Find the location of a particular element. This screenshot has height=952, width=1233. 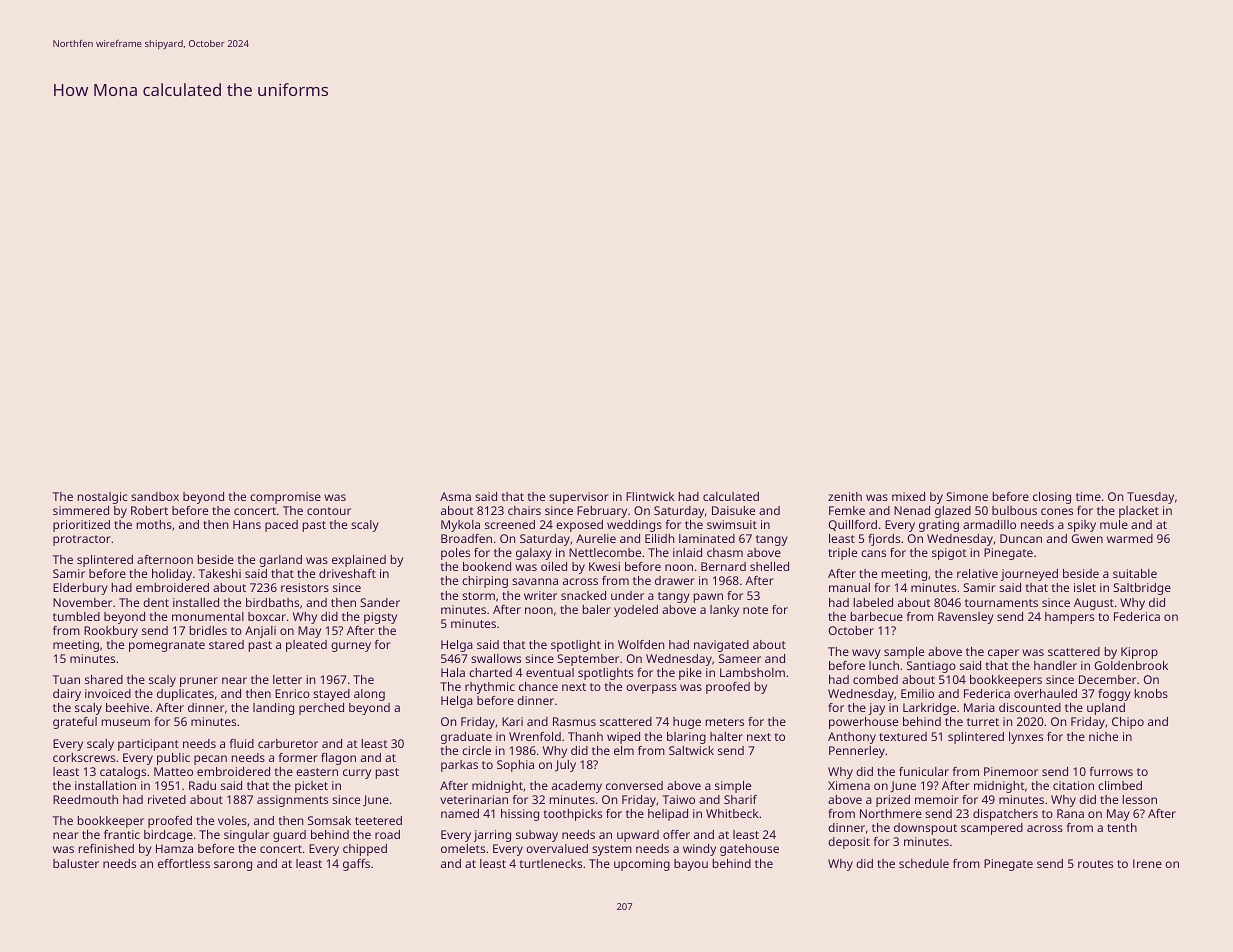

grating is located at coordinates (939, 526).
